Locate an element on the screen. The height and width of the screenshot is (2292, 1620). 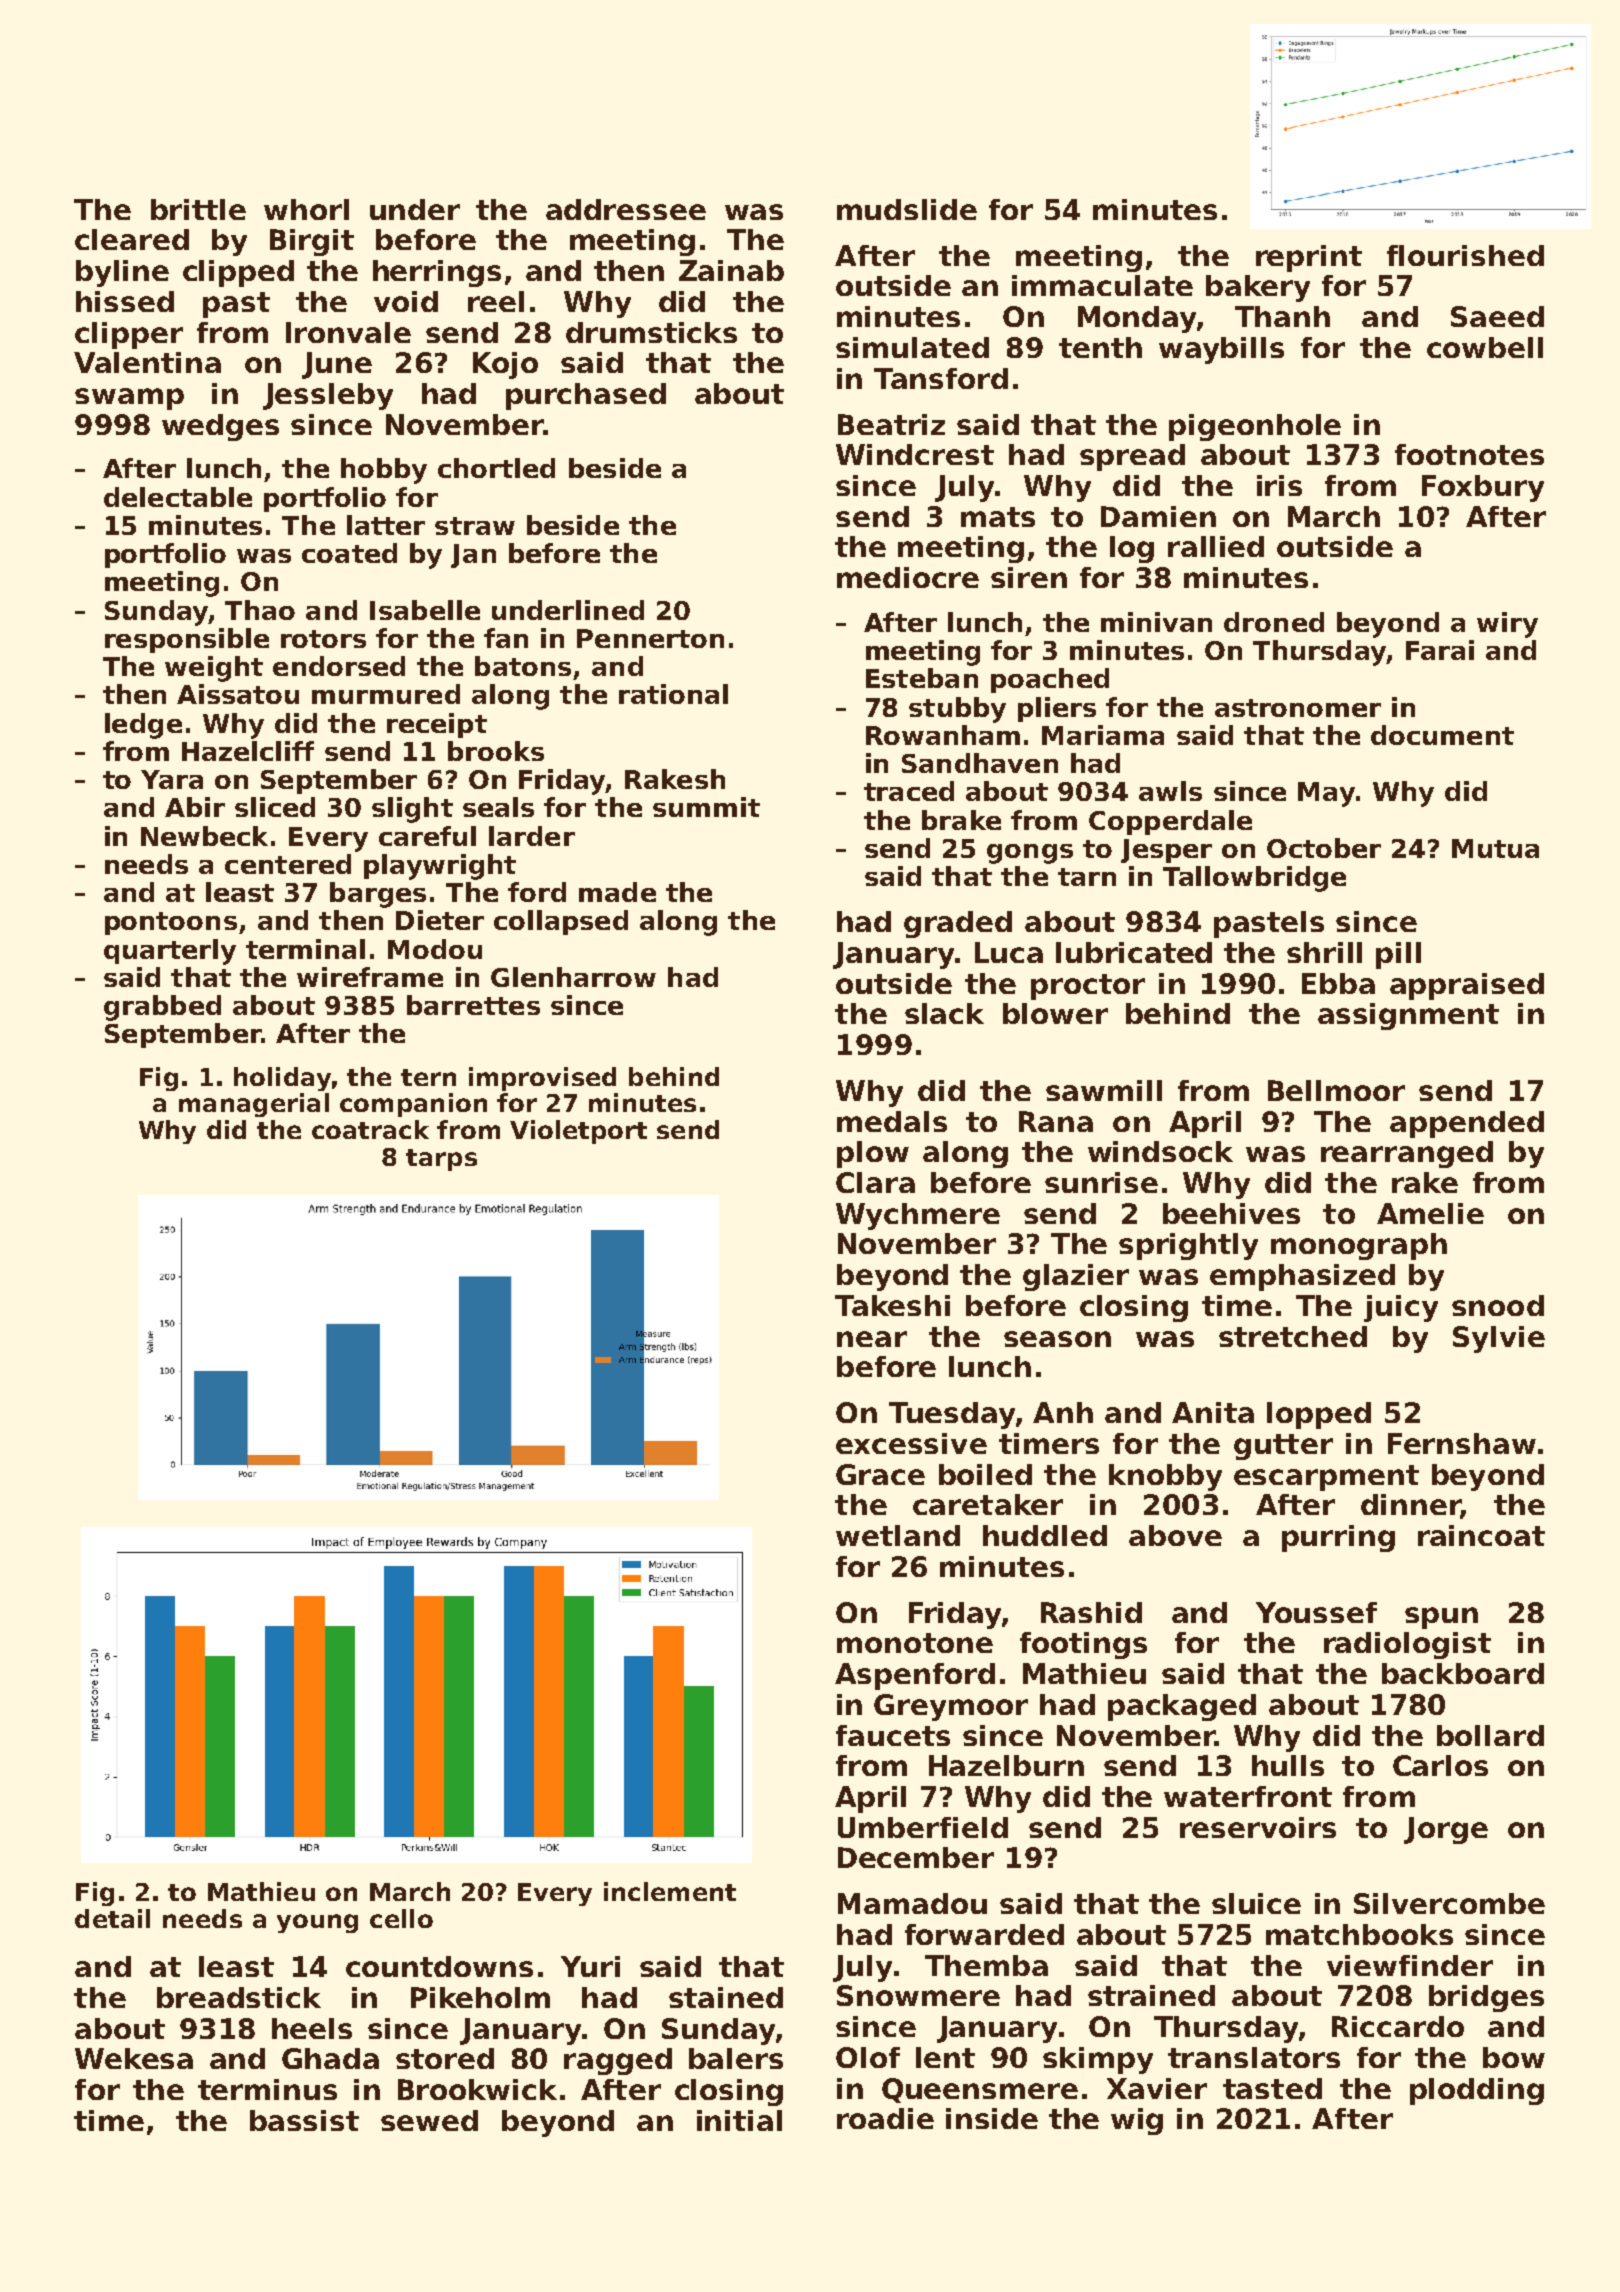
reprint is located at coordinates (1309, 258).
